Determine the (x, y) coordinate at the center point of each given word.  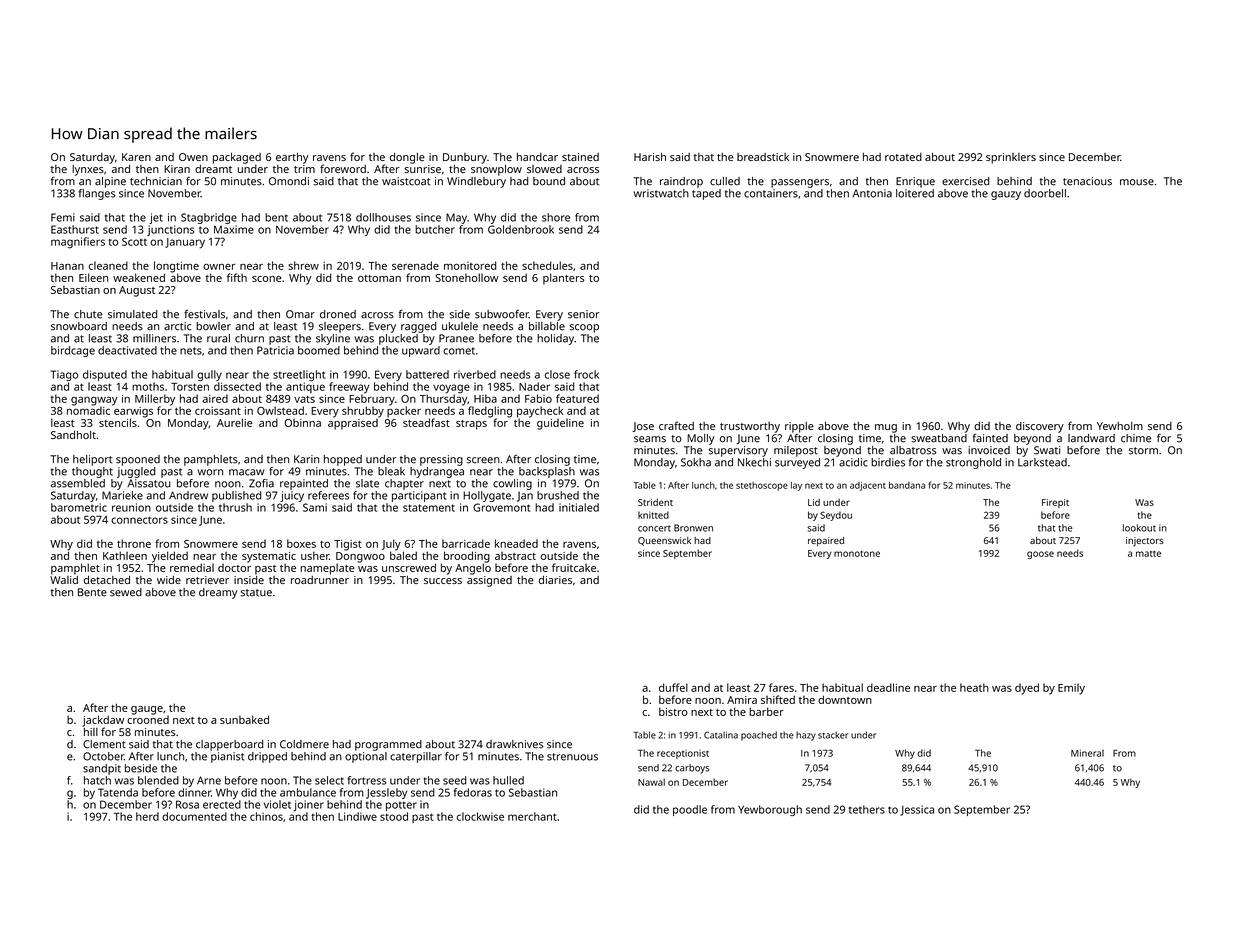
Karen (136, 157)
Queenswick (664, 541)
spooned (138, 460)
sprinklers (1011, 158)
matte (1148, 554)
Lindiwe (357, 816)
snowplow (496, 170)
